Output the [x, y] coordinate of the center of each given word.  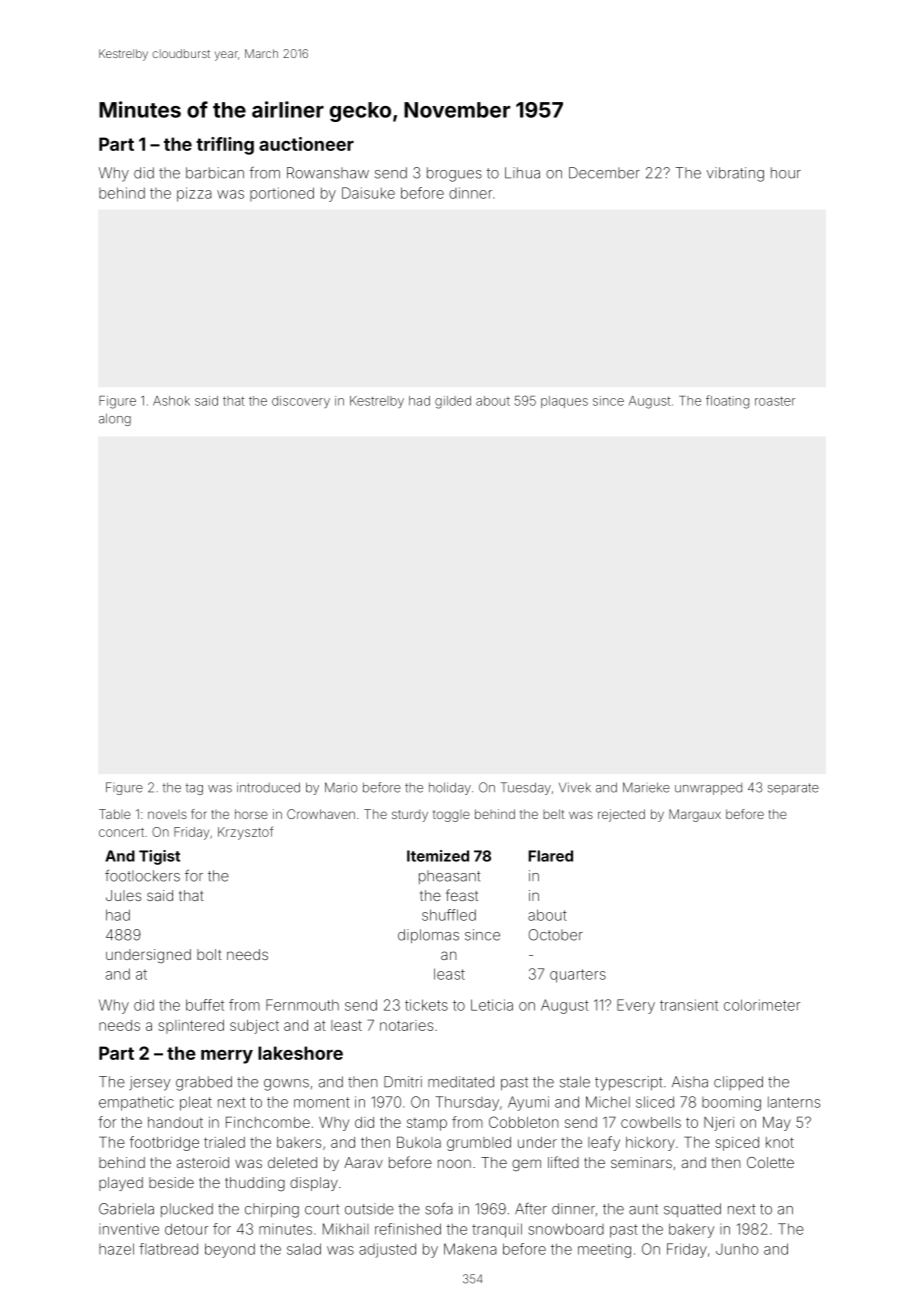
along [115, 420]
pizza [194, 194]
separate [793, 789]
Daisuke [368, 193]
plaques [564, 402]
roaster [775, 401]
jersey [150, 1083]
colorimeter [762, 1005]
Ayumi [528, 1103]
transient [689, 1005]
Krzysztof [245, 833]
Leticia [492, 1005]
